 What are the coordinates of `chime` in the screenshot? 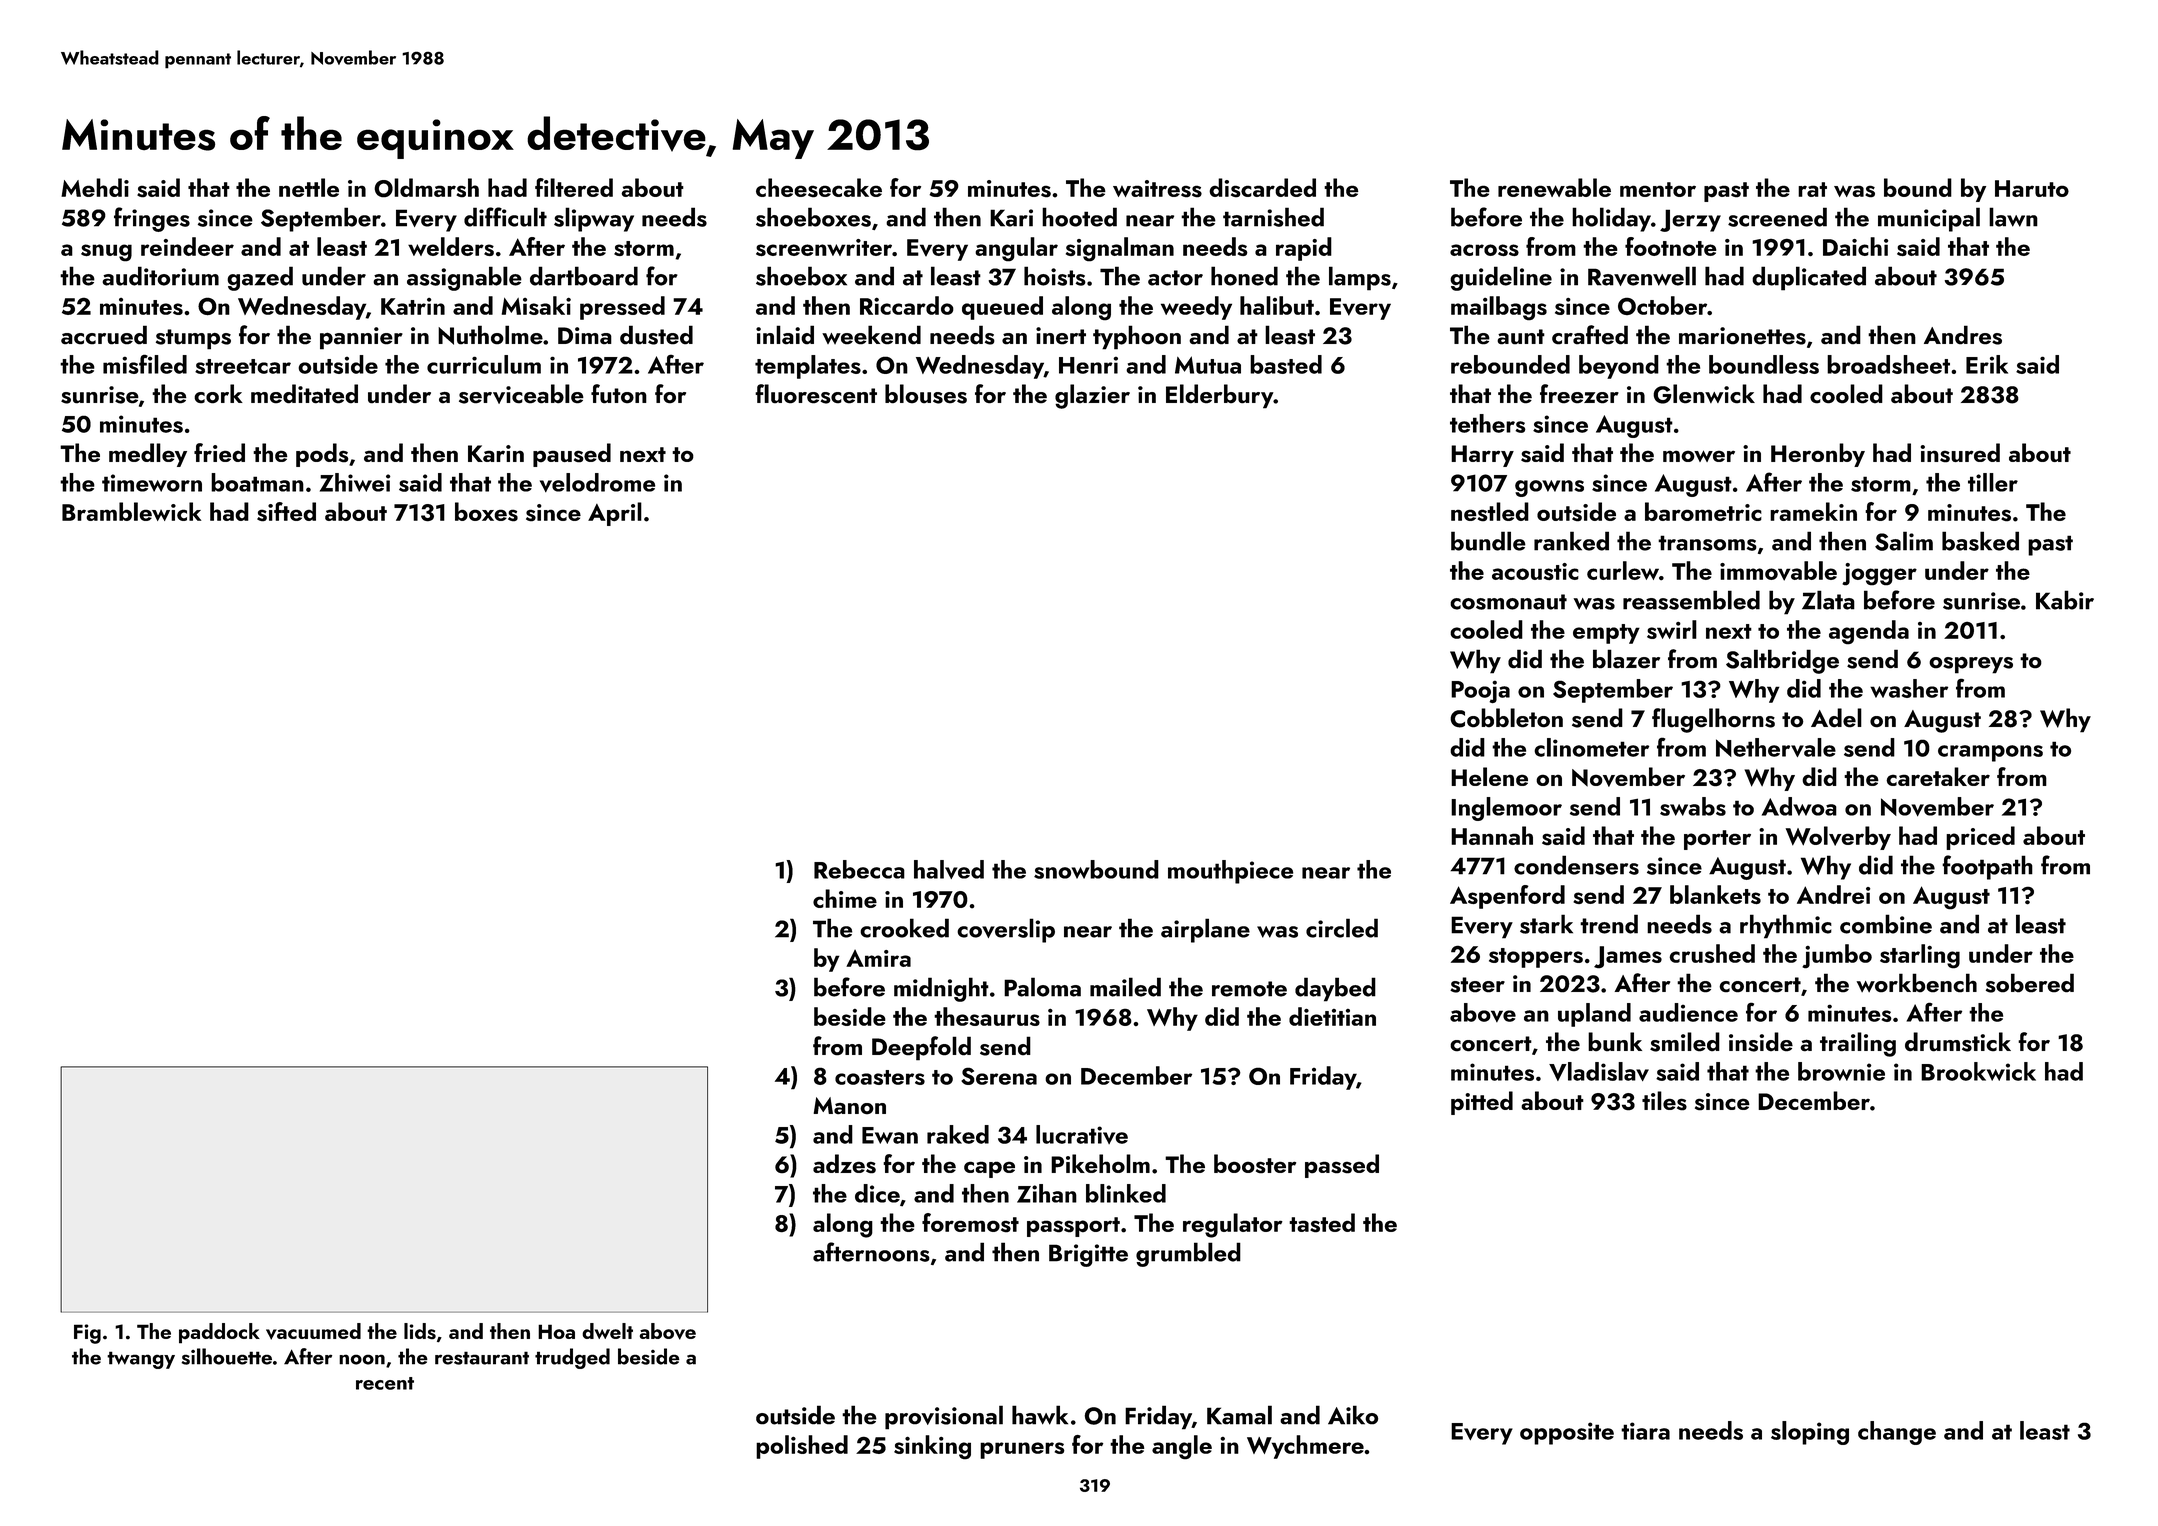 It's located at (845, 898).
